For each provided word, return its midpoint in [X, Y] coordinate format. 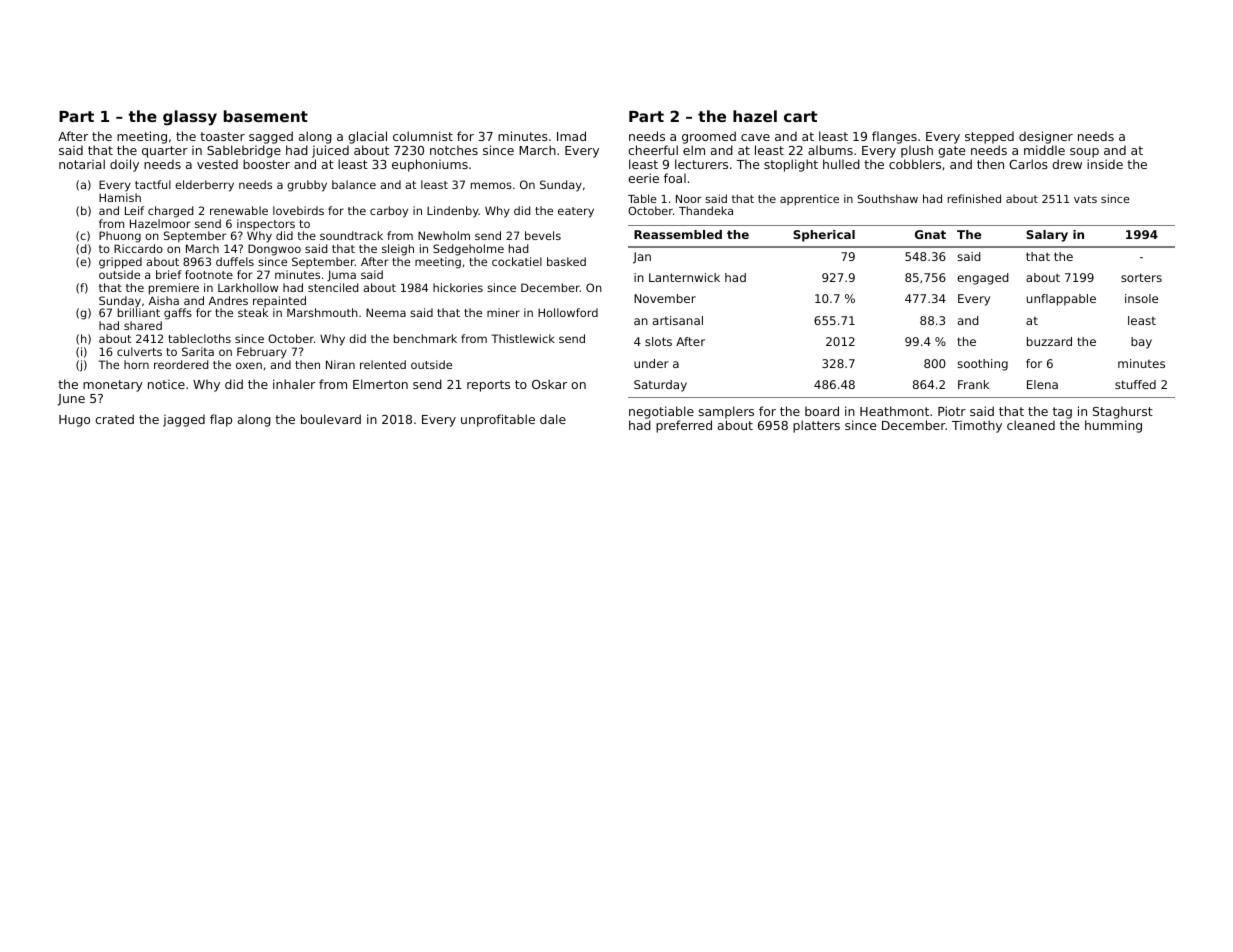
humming [1113, 426]
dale [553, 419]
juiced [330, 151]
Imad [571, 136]
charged [170, 212]
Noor [689, 199]
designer [1046, 137]
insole [1141, 298]
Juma [341, 275]
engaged [983, 279]
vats [1085, 199]
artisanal [678, 320]
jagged [184, 420]
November [665, 298]
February [262, 353]
